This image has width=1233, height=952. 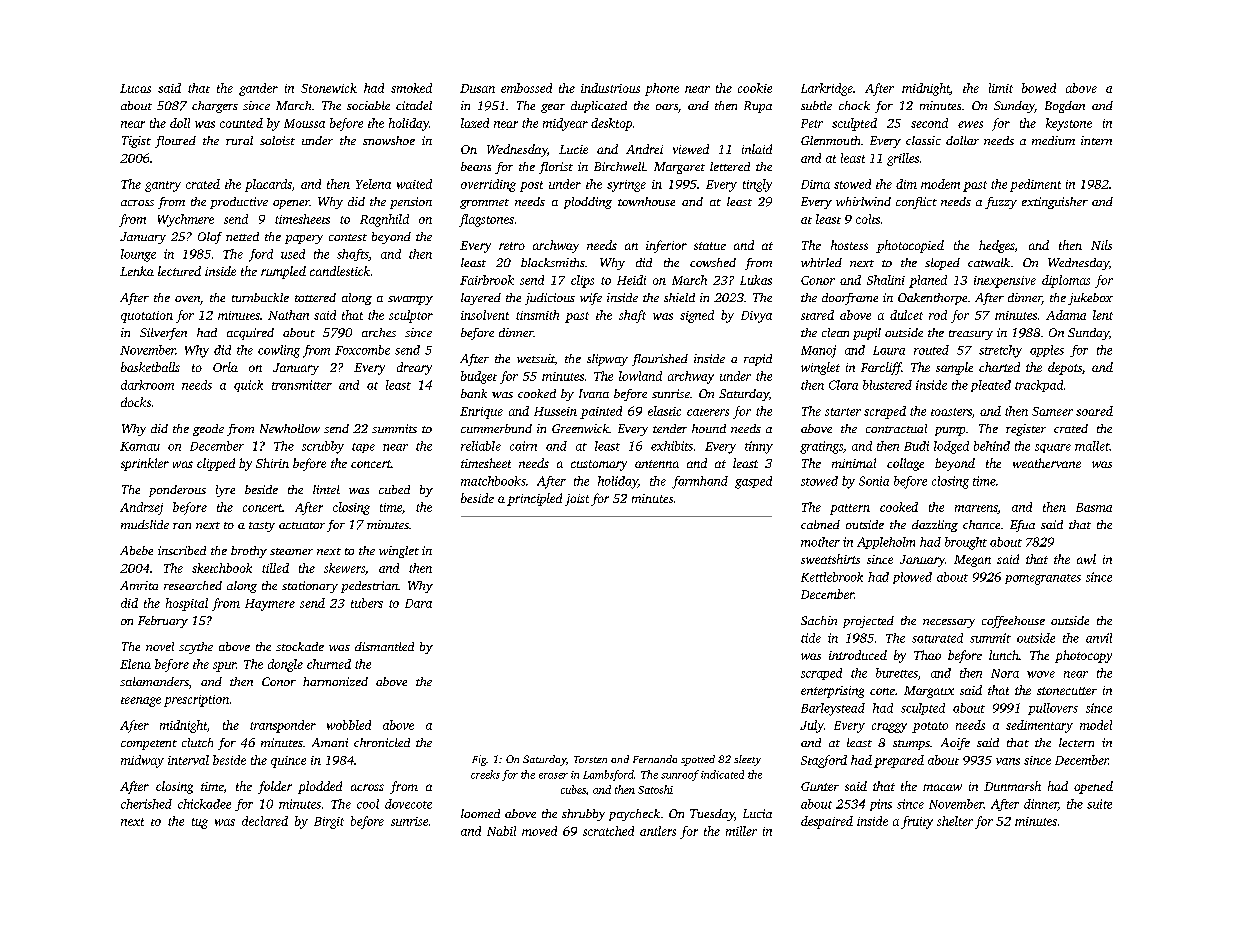 What do you see at coordinates (154, 681) in the image?
I see `salamanders` at bounding box center [154, 681].
